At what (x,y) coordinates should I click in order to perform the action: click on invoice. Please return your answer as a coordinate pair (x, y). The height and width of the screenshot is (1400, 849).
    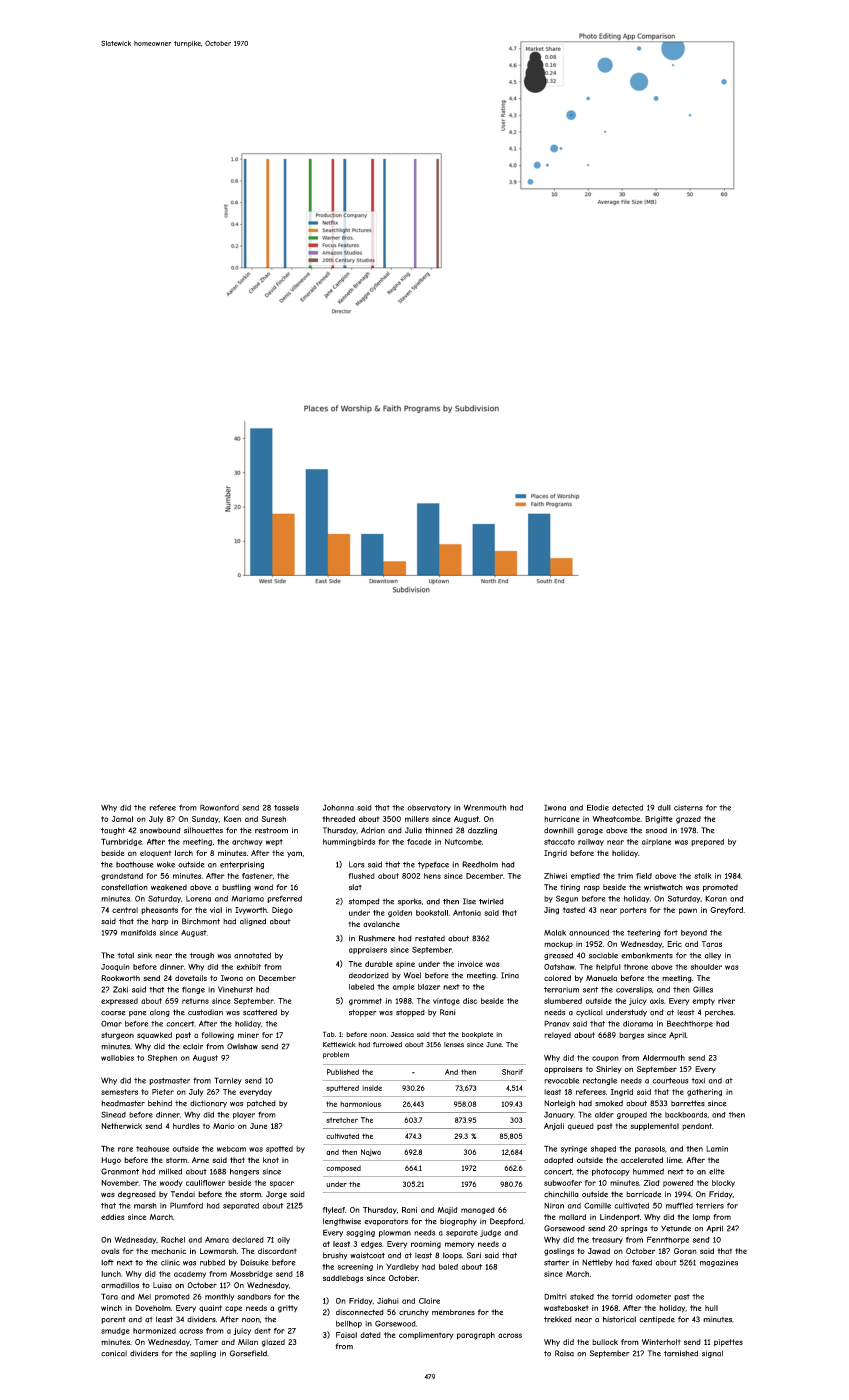
    Looking at the image, I should click on (470, 964).
